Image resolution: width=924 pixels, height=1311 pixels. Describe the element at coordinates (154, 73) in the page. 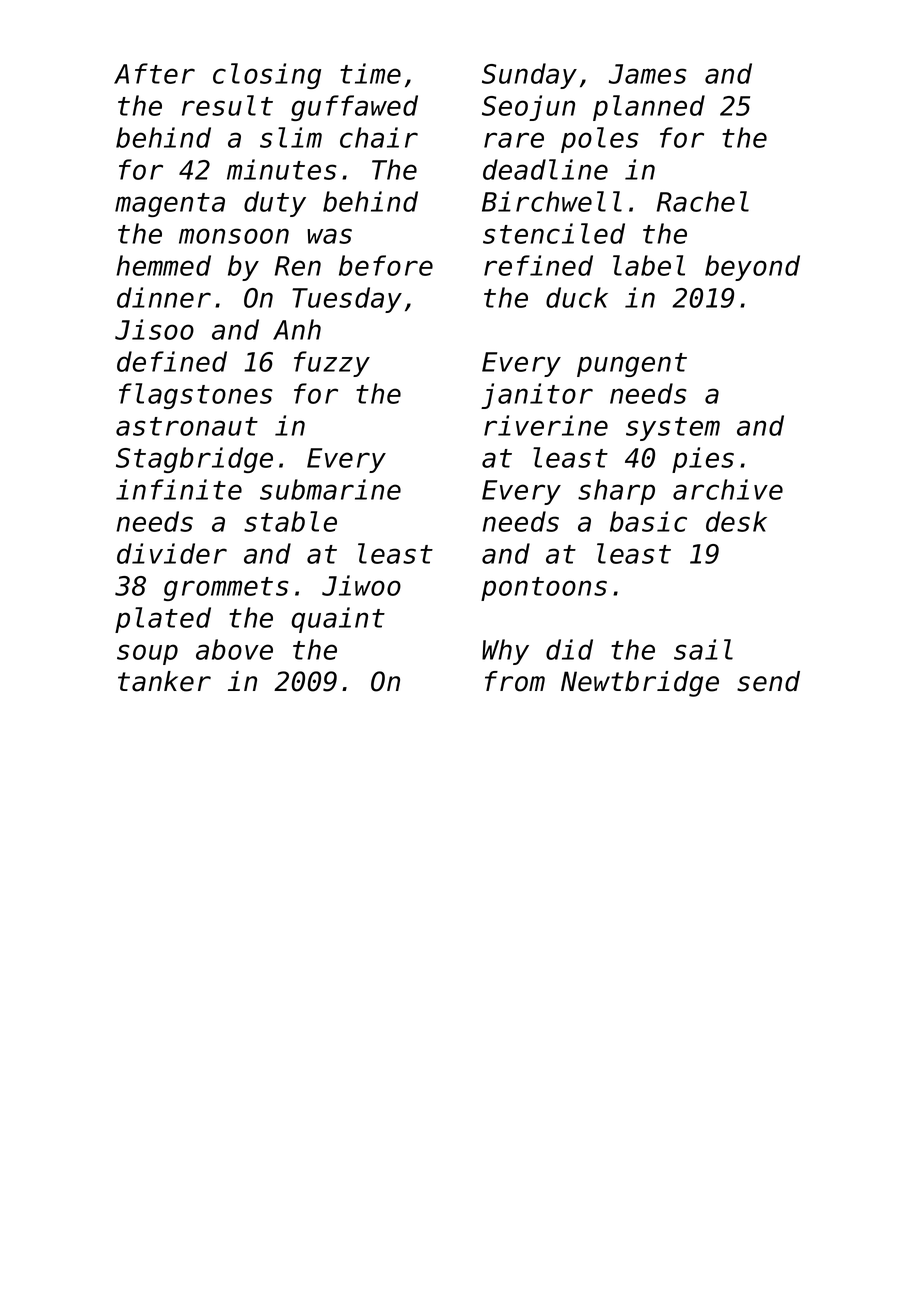

I see `After` at that location.
